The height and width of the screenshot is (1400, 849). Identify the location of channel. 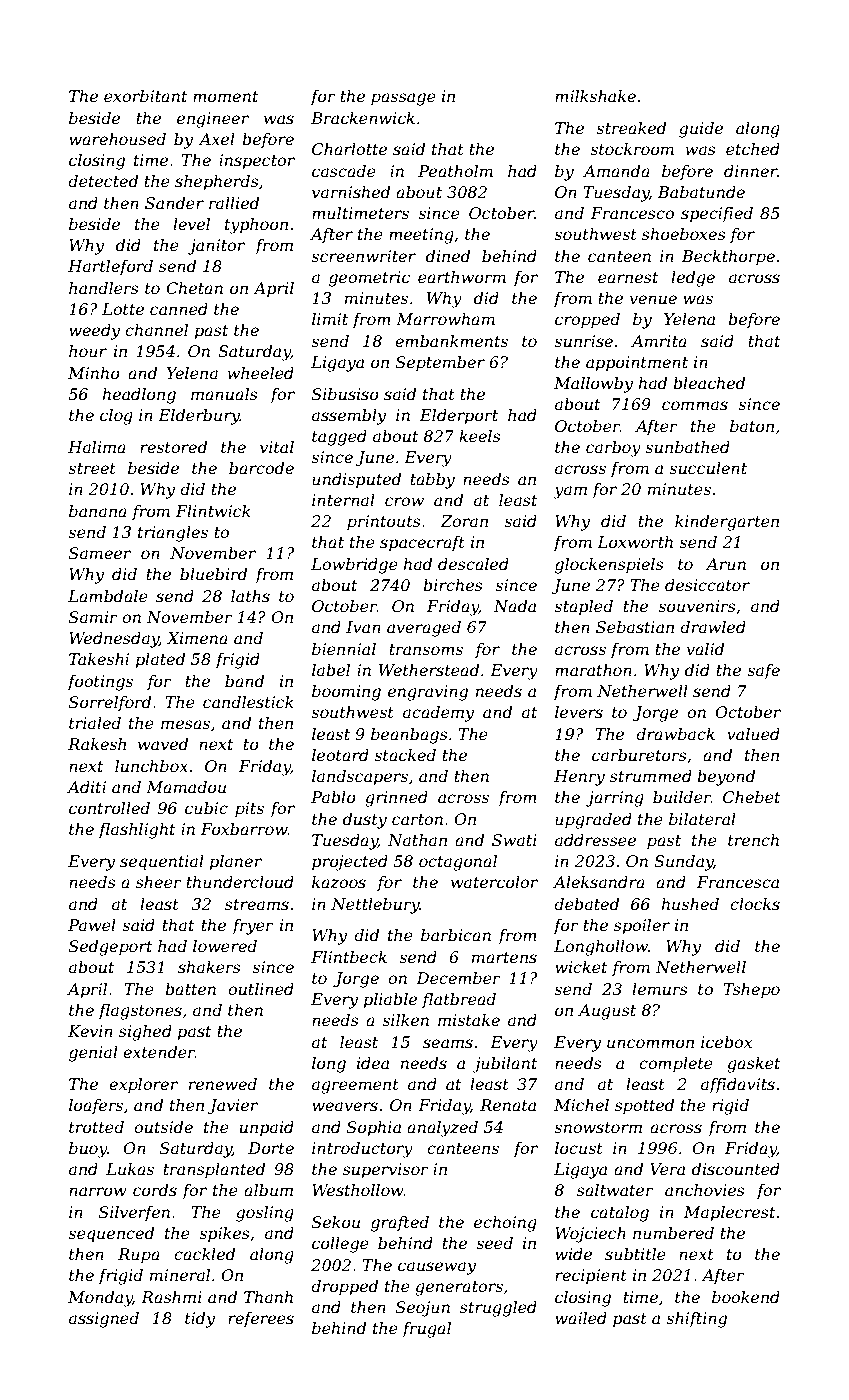
(156, 330).
